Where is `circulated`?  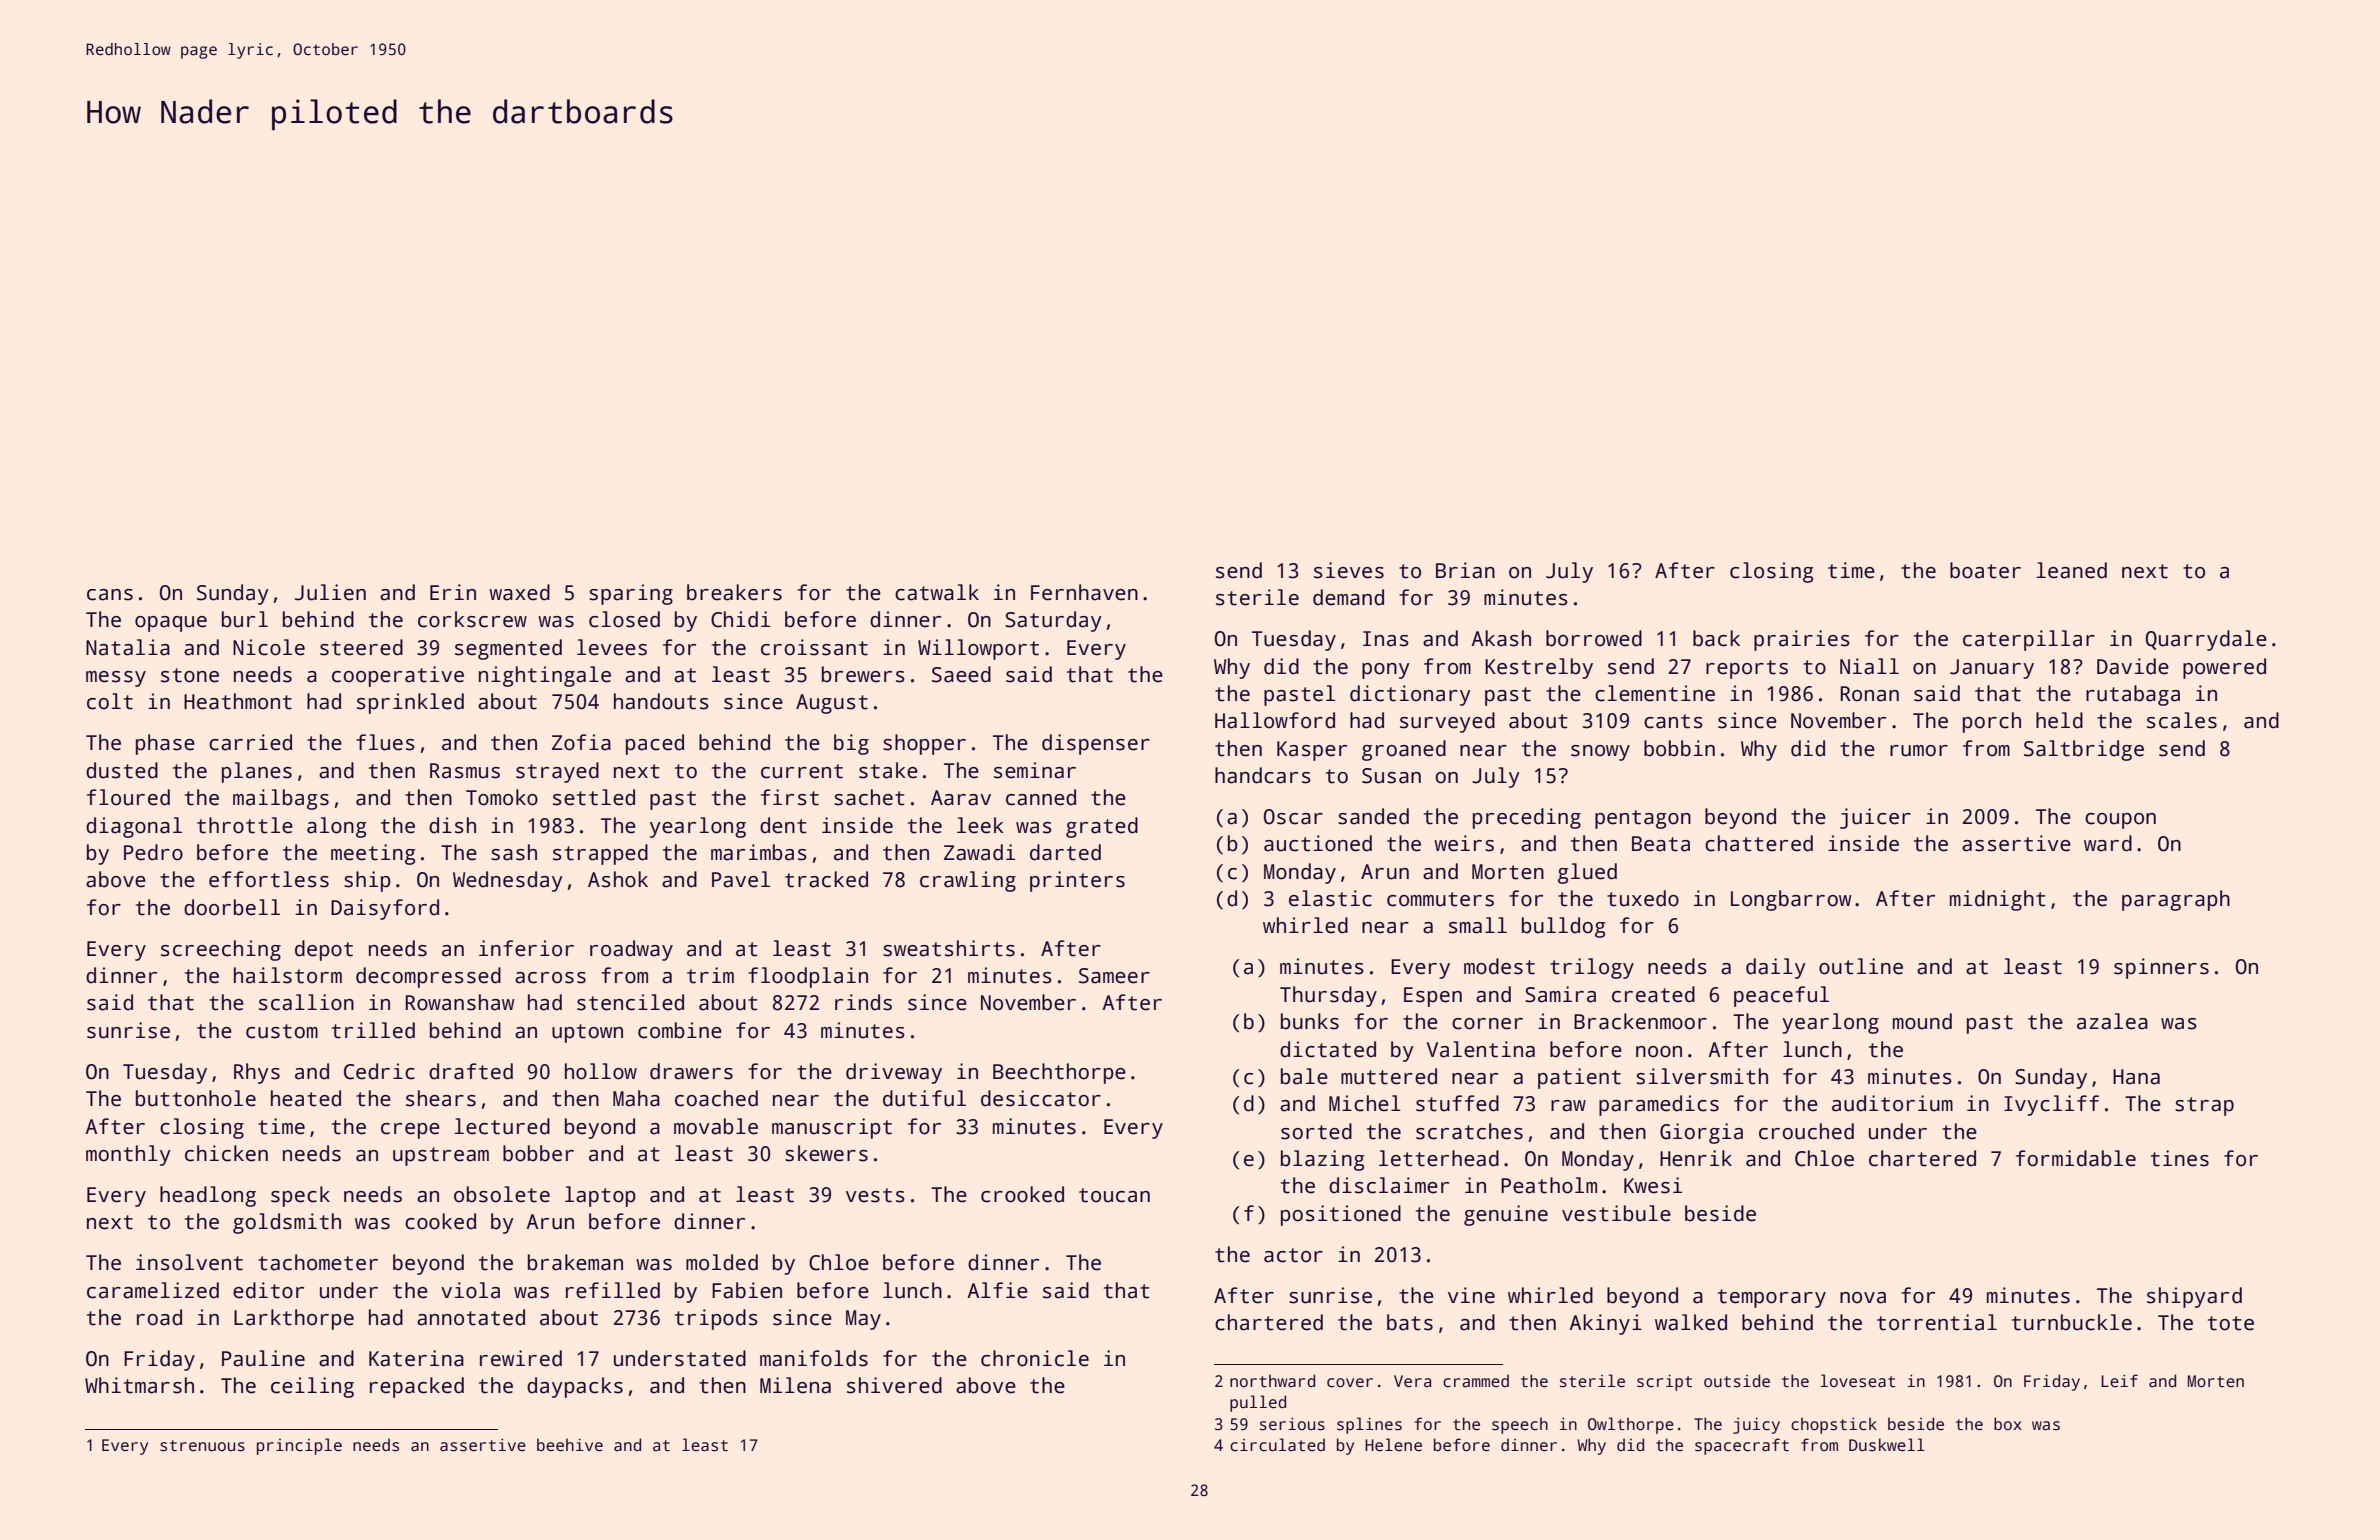
circulated is located at coordinates (1277, 1445).
